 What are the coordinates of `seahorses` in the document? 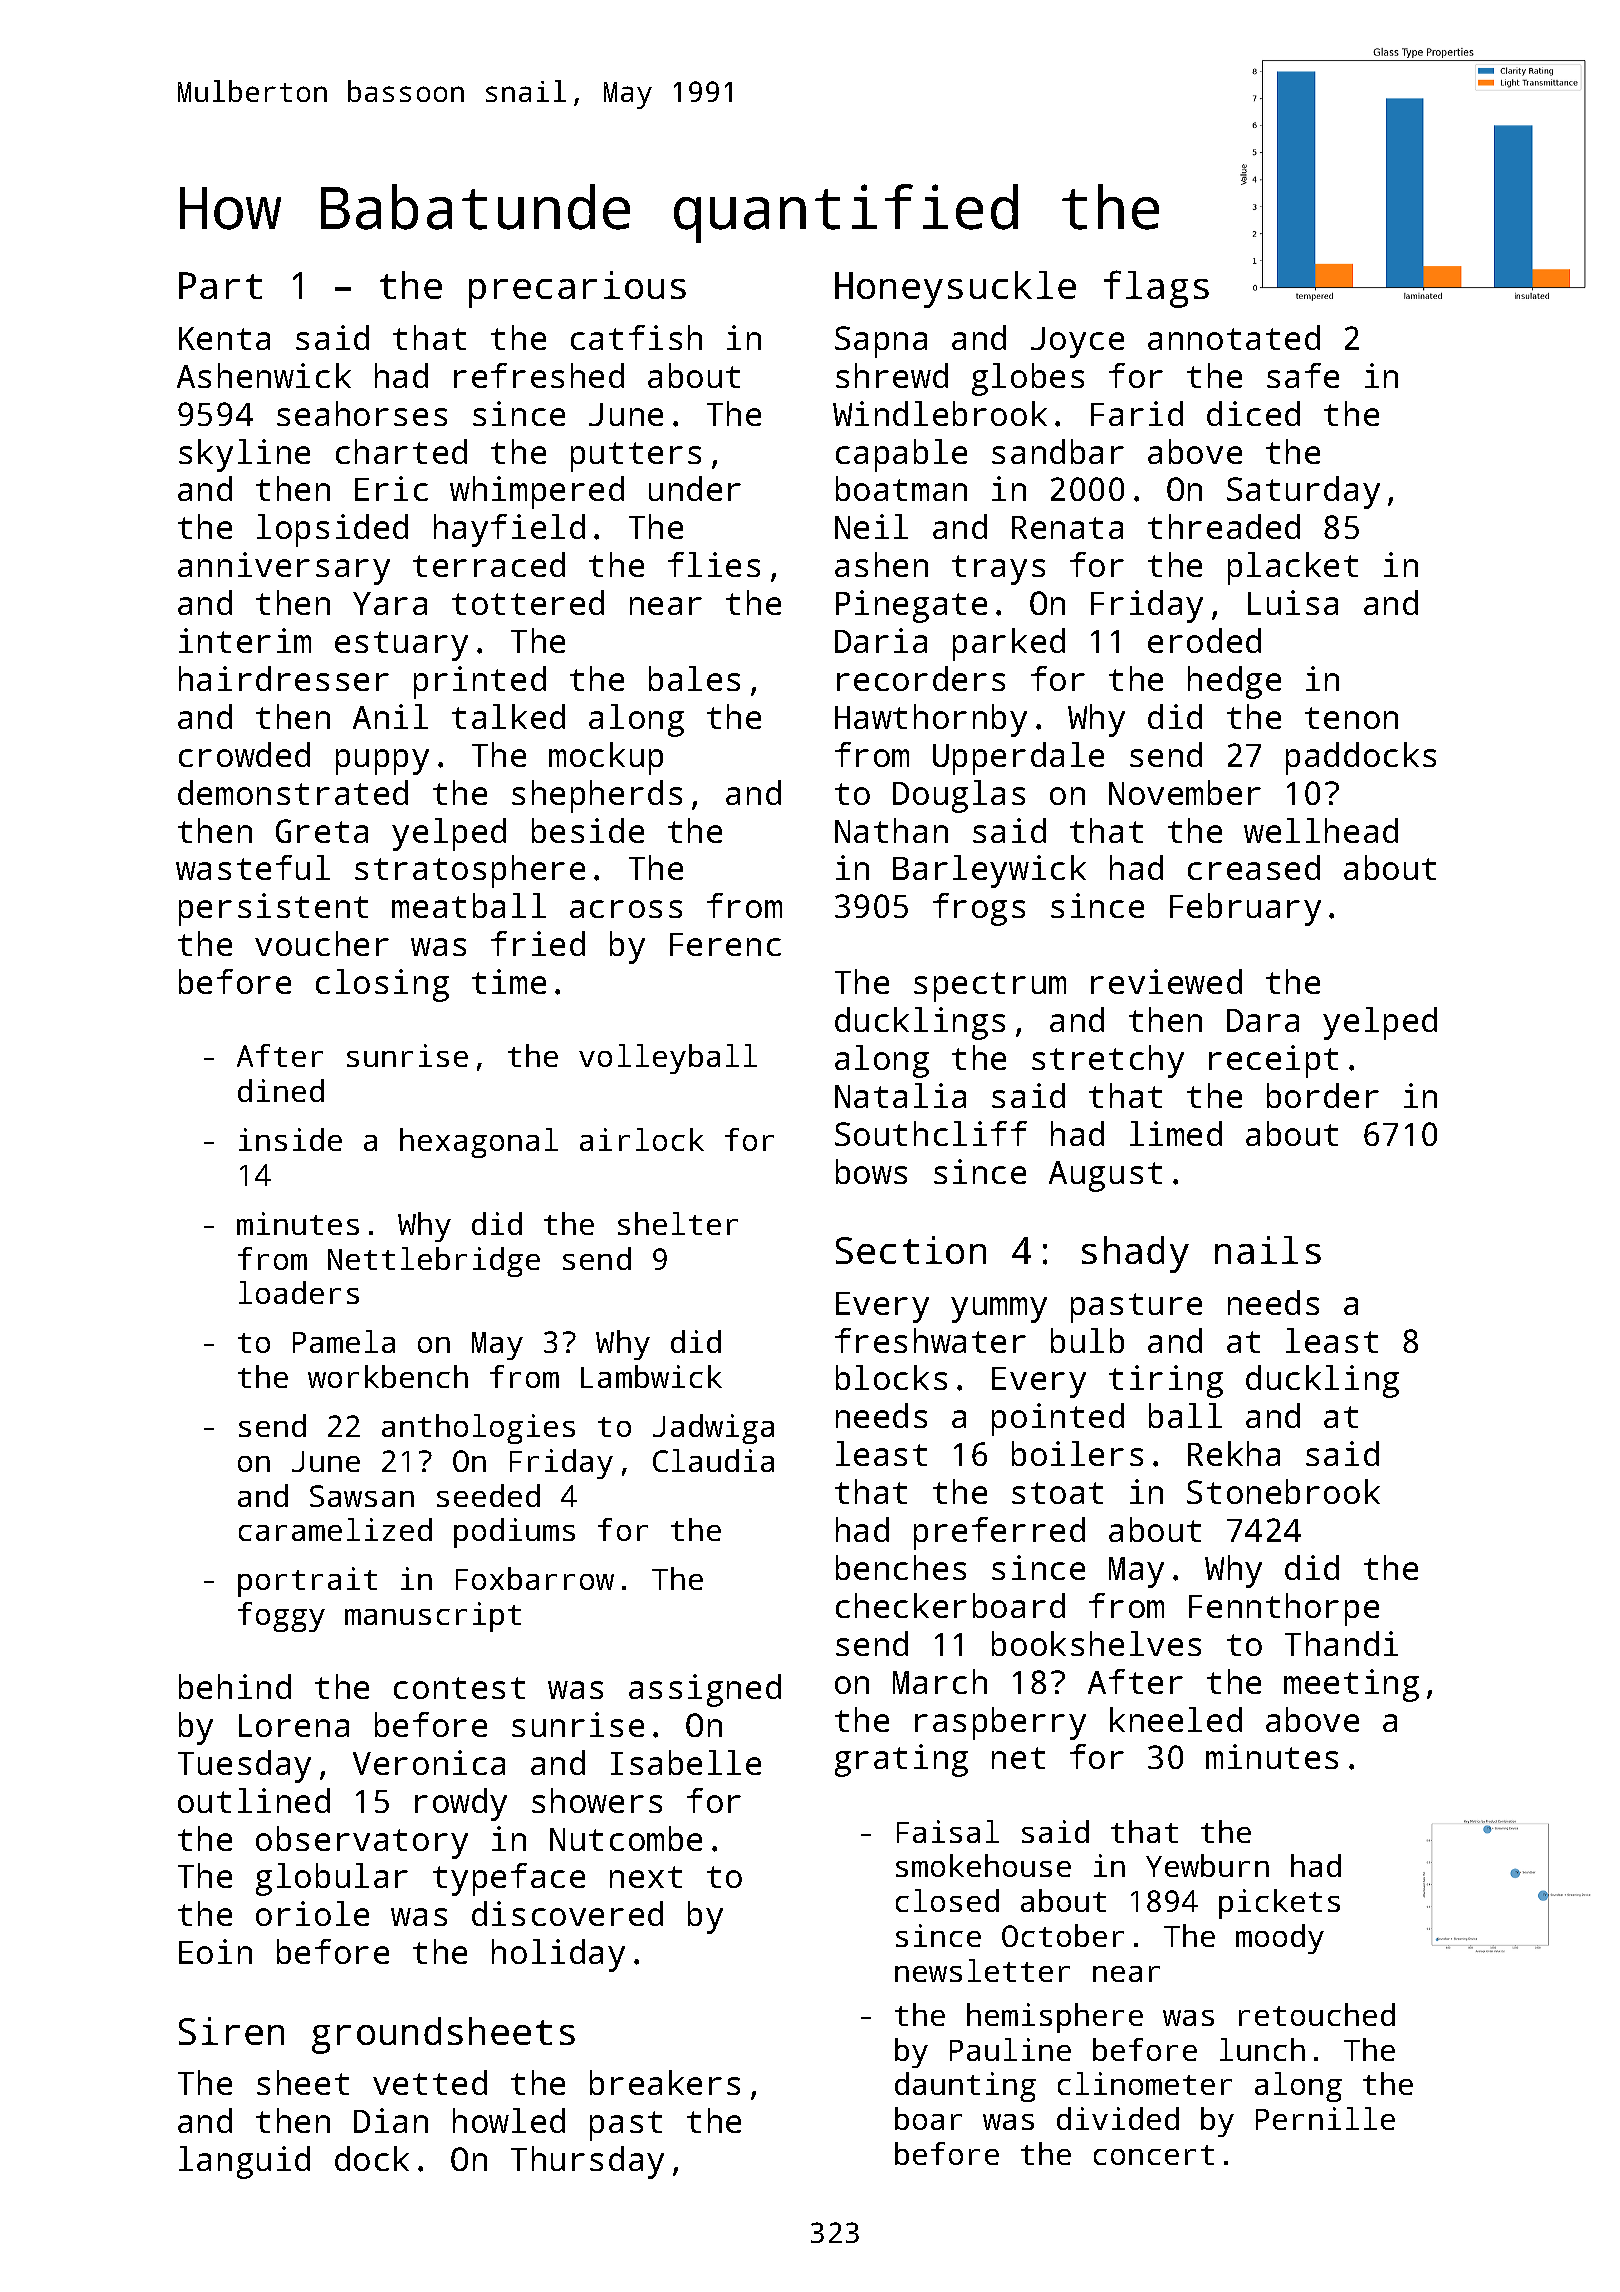 It's located at (362, 413).
